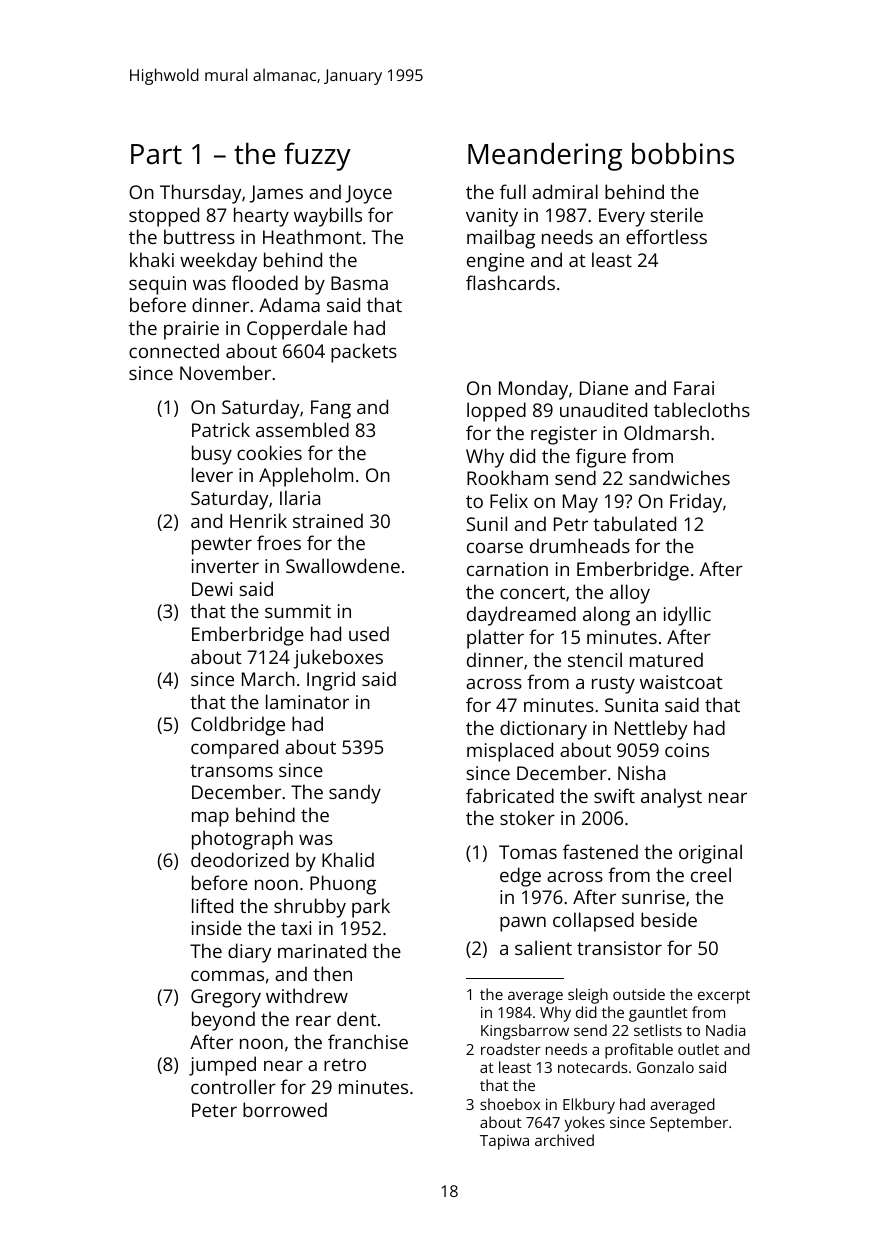 This image has height=1249, width=880. I want to click on borrowed, so click(285, 1109).
